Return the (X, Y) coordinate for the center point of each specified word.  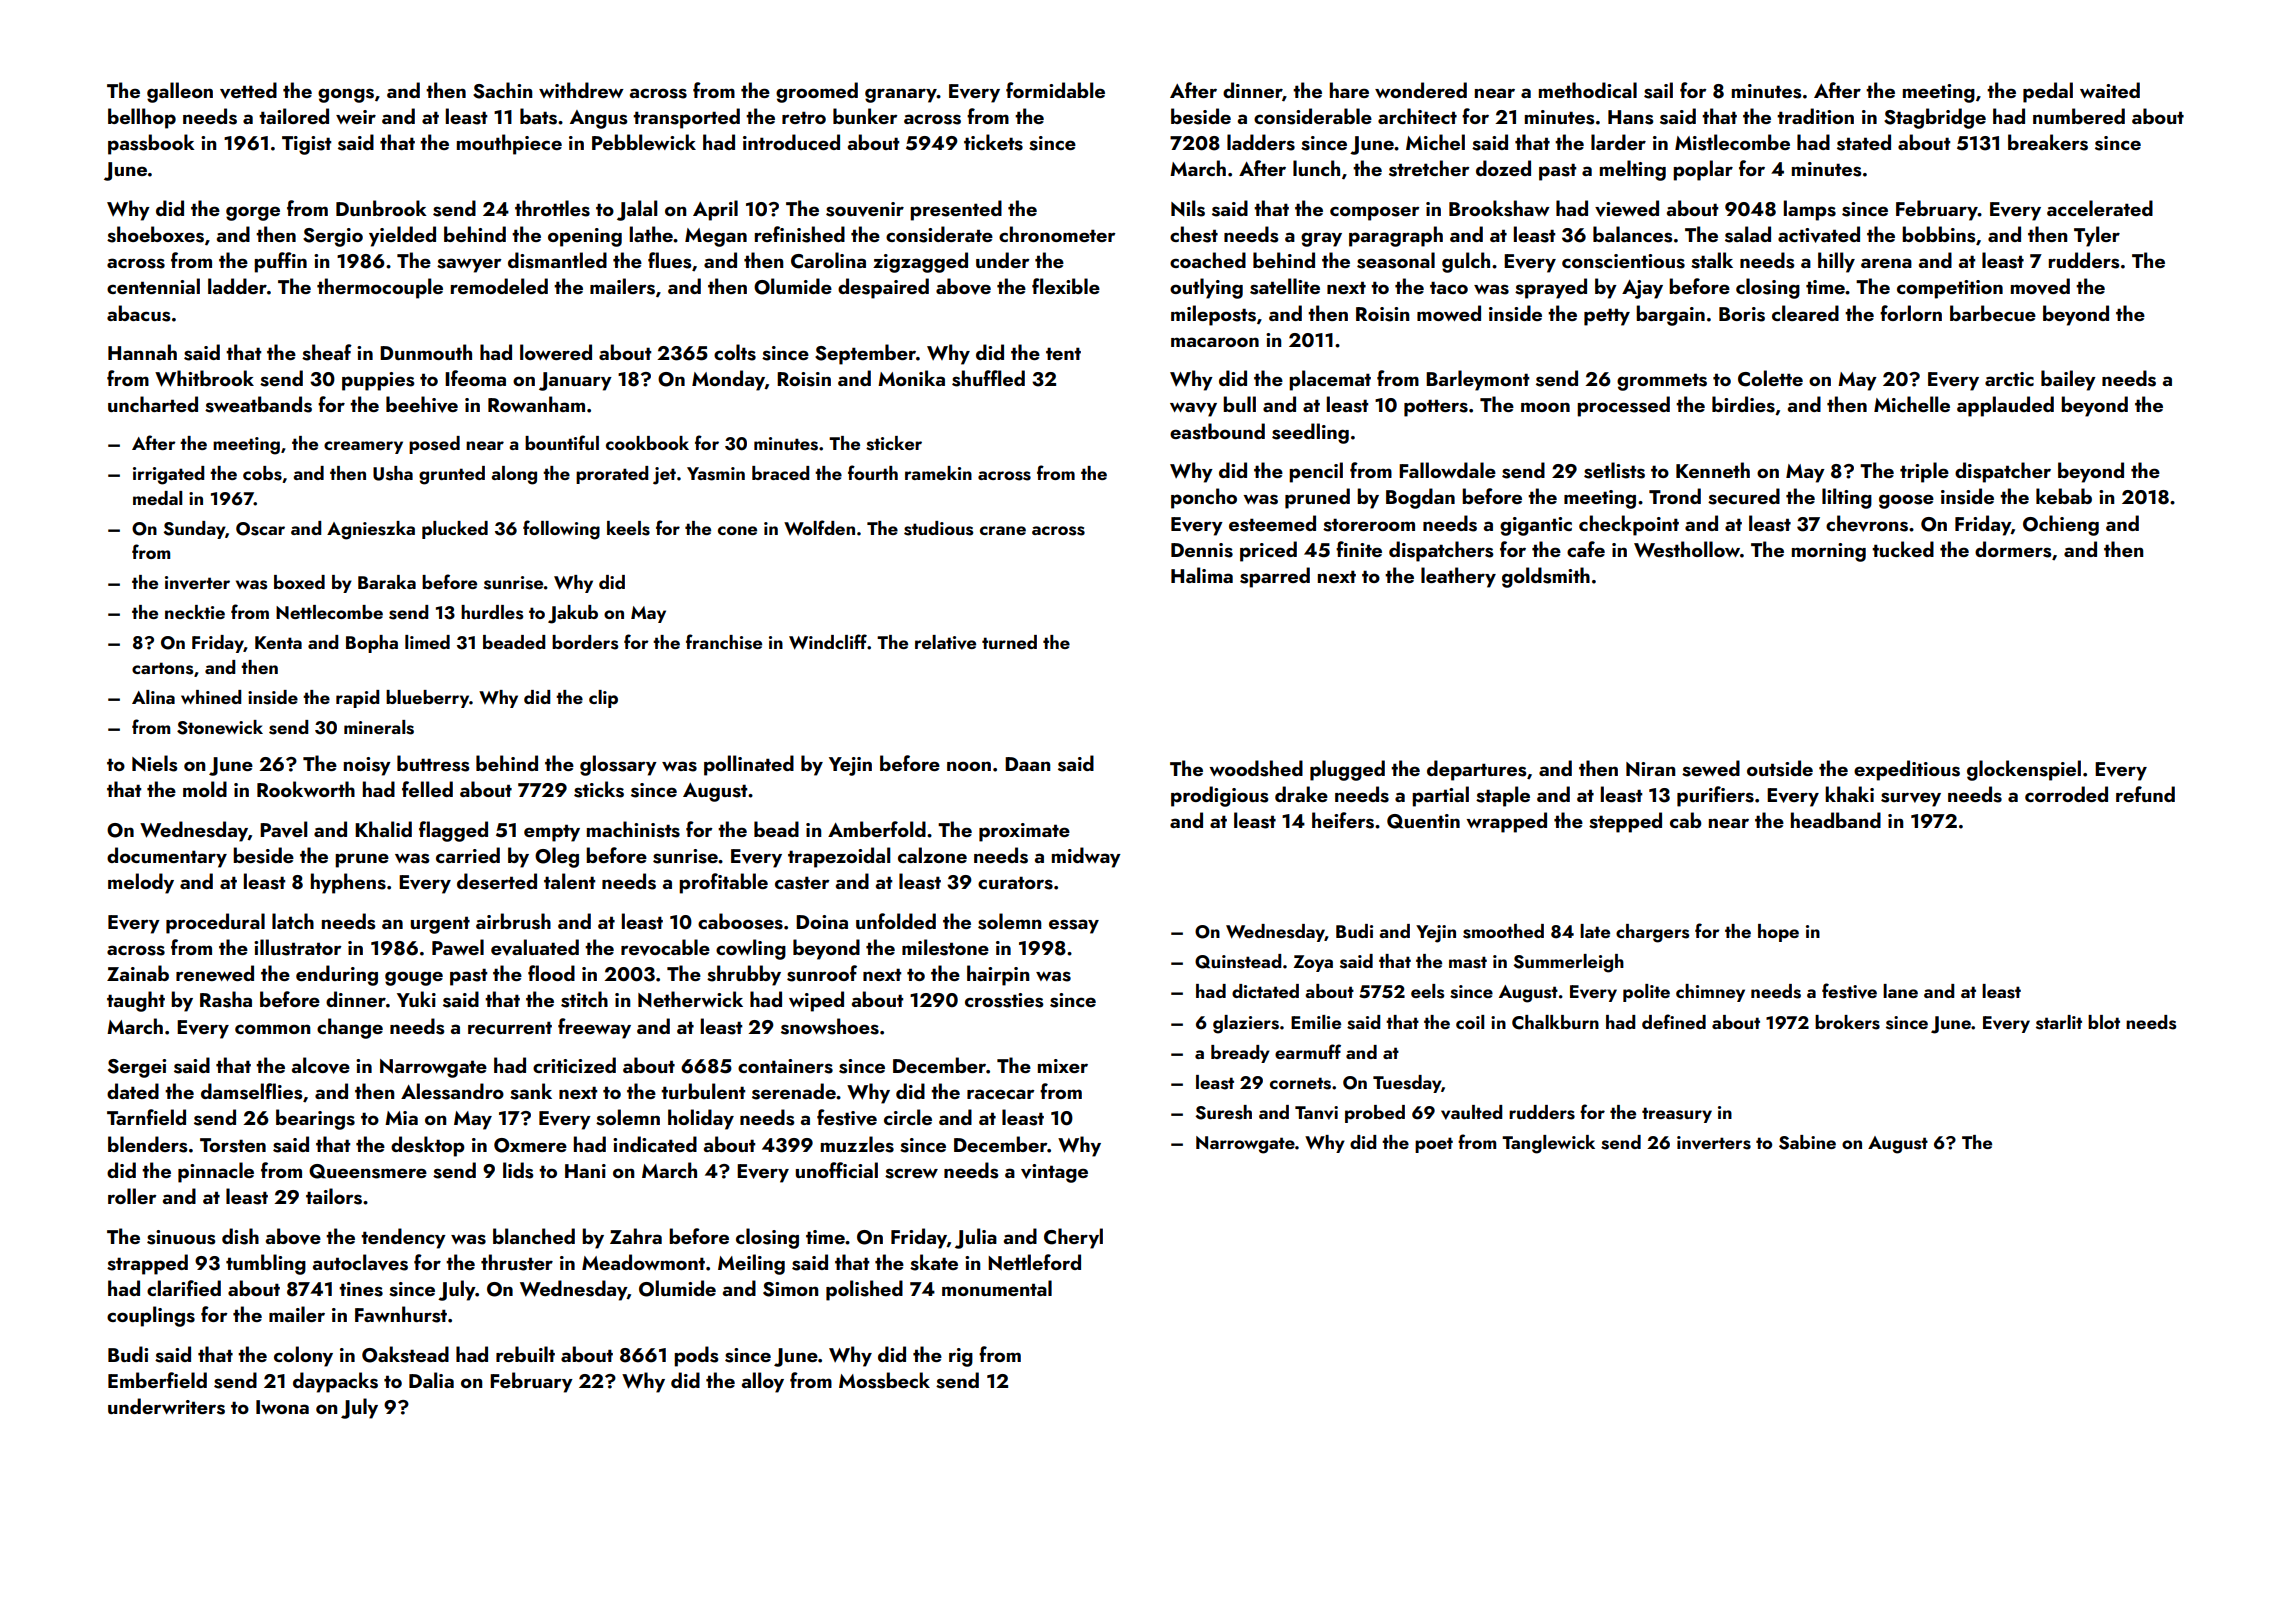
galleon (180, 92)
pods (696, 1356)
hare (1349, 90)
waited (2110, 90)
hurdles (492, 612)
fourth (873, 472)
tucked (1903, 549)
